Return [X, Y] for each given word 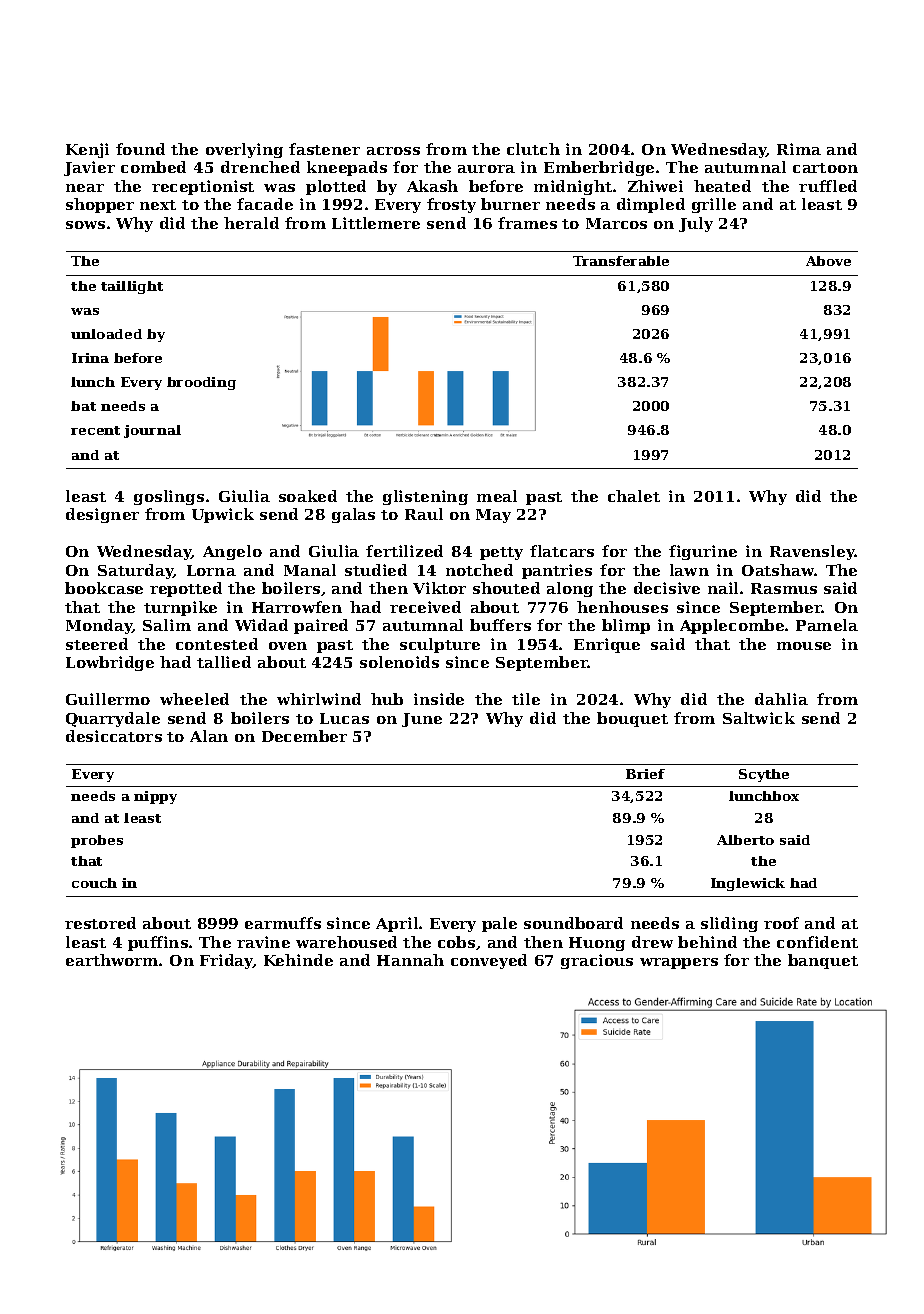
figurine [703, 552]
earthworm [112, 960]
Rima [799, 149]
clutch [533, 149]
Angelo [232, 552]
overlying [244, 150]
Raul [424, 514]
